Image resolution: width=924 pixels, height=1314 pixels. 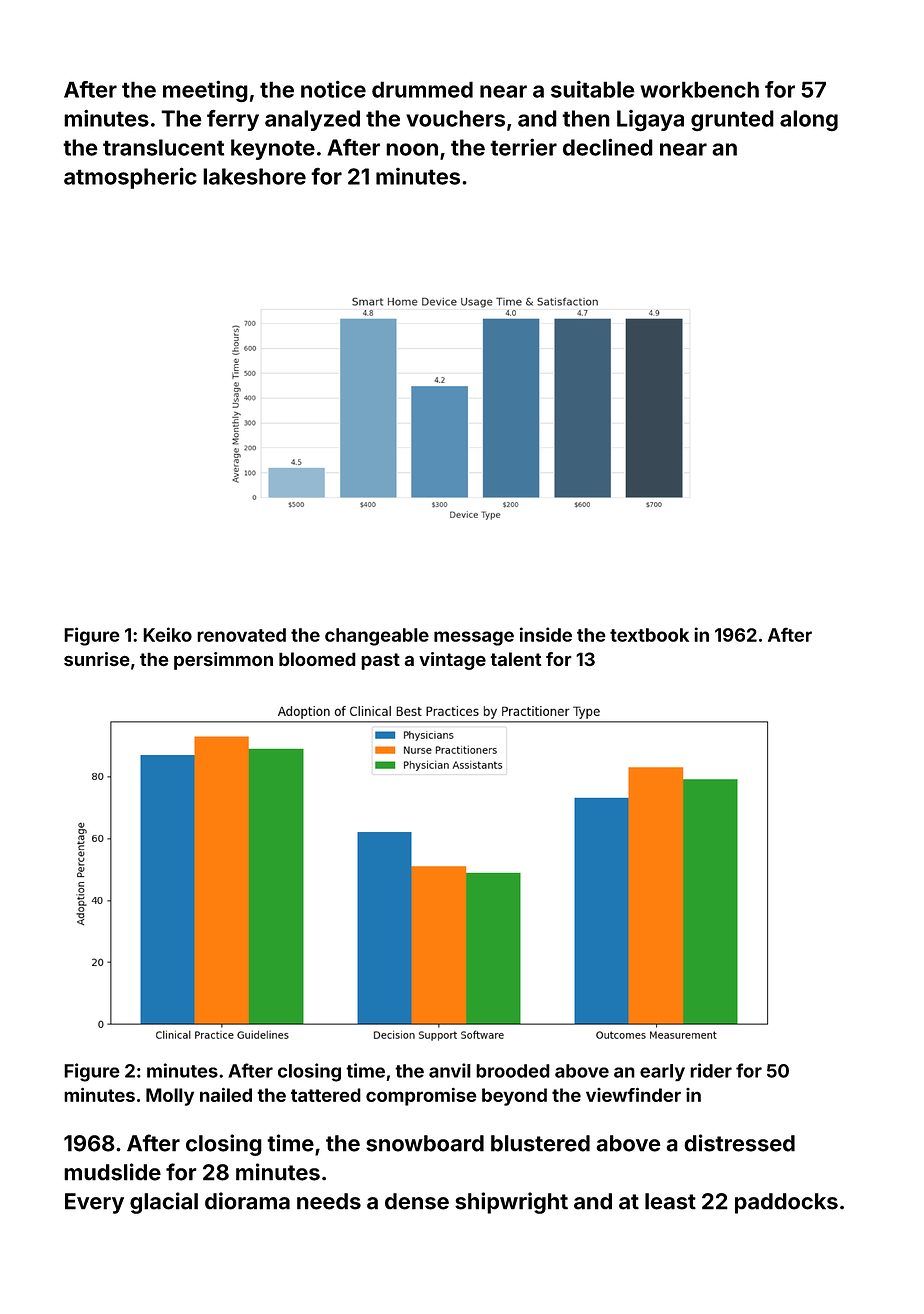 What do you see at coordinates (450, 1070) in the image?
I see `anvil` at bounding box center [450, 1070].
